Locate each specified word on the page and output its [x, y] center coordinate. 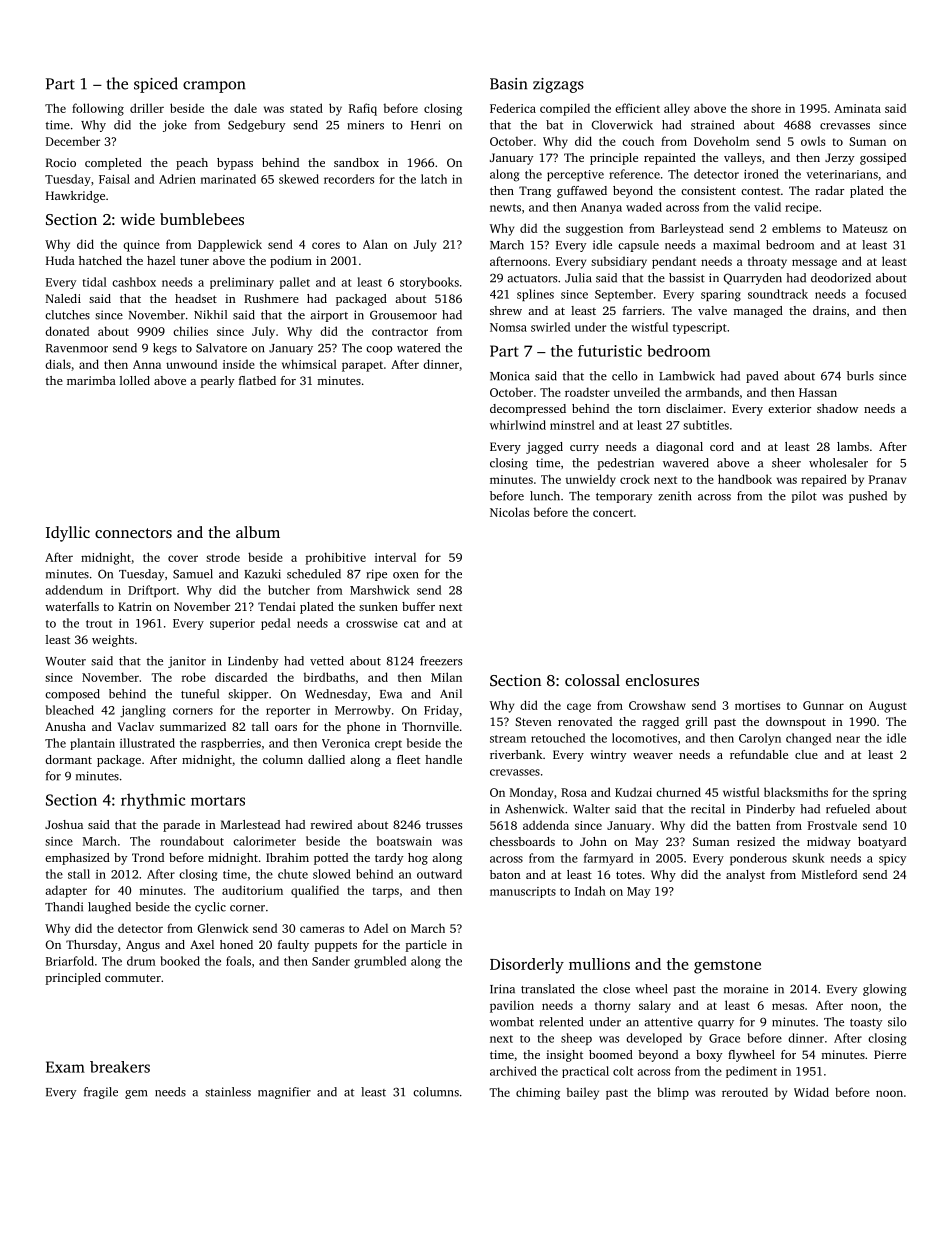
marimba [91, 380]
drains [829, 310]
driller [147, 108]
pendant [674, 262]
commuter [133, 978]
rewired [331, 824]
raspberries [231, 744]
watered [418, 348]
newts [505, 208]
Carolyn [760, 739]
